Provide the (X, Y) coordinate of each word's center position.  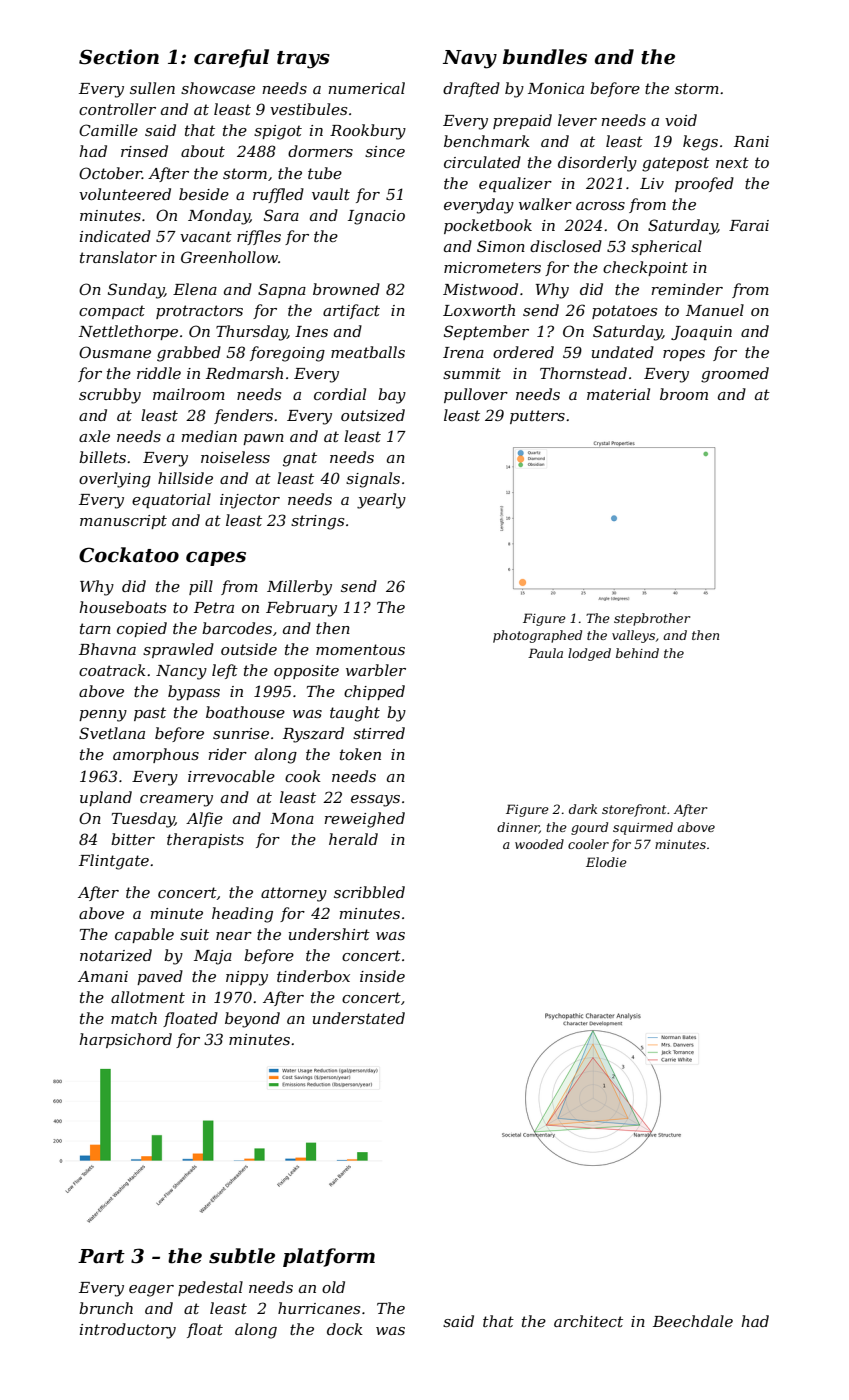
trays (303, 60)
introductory (128, 1331)
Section (119, 57)
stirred (379, 733)
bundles (545, 57)
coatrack (112, 670)
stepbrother (652, 619)
